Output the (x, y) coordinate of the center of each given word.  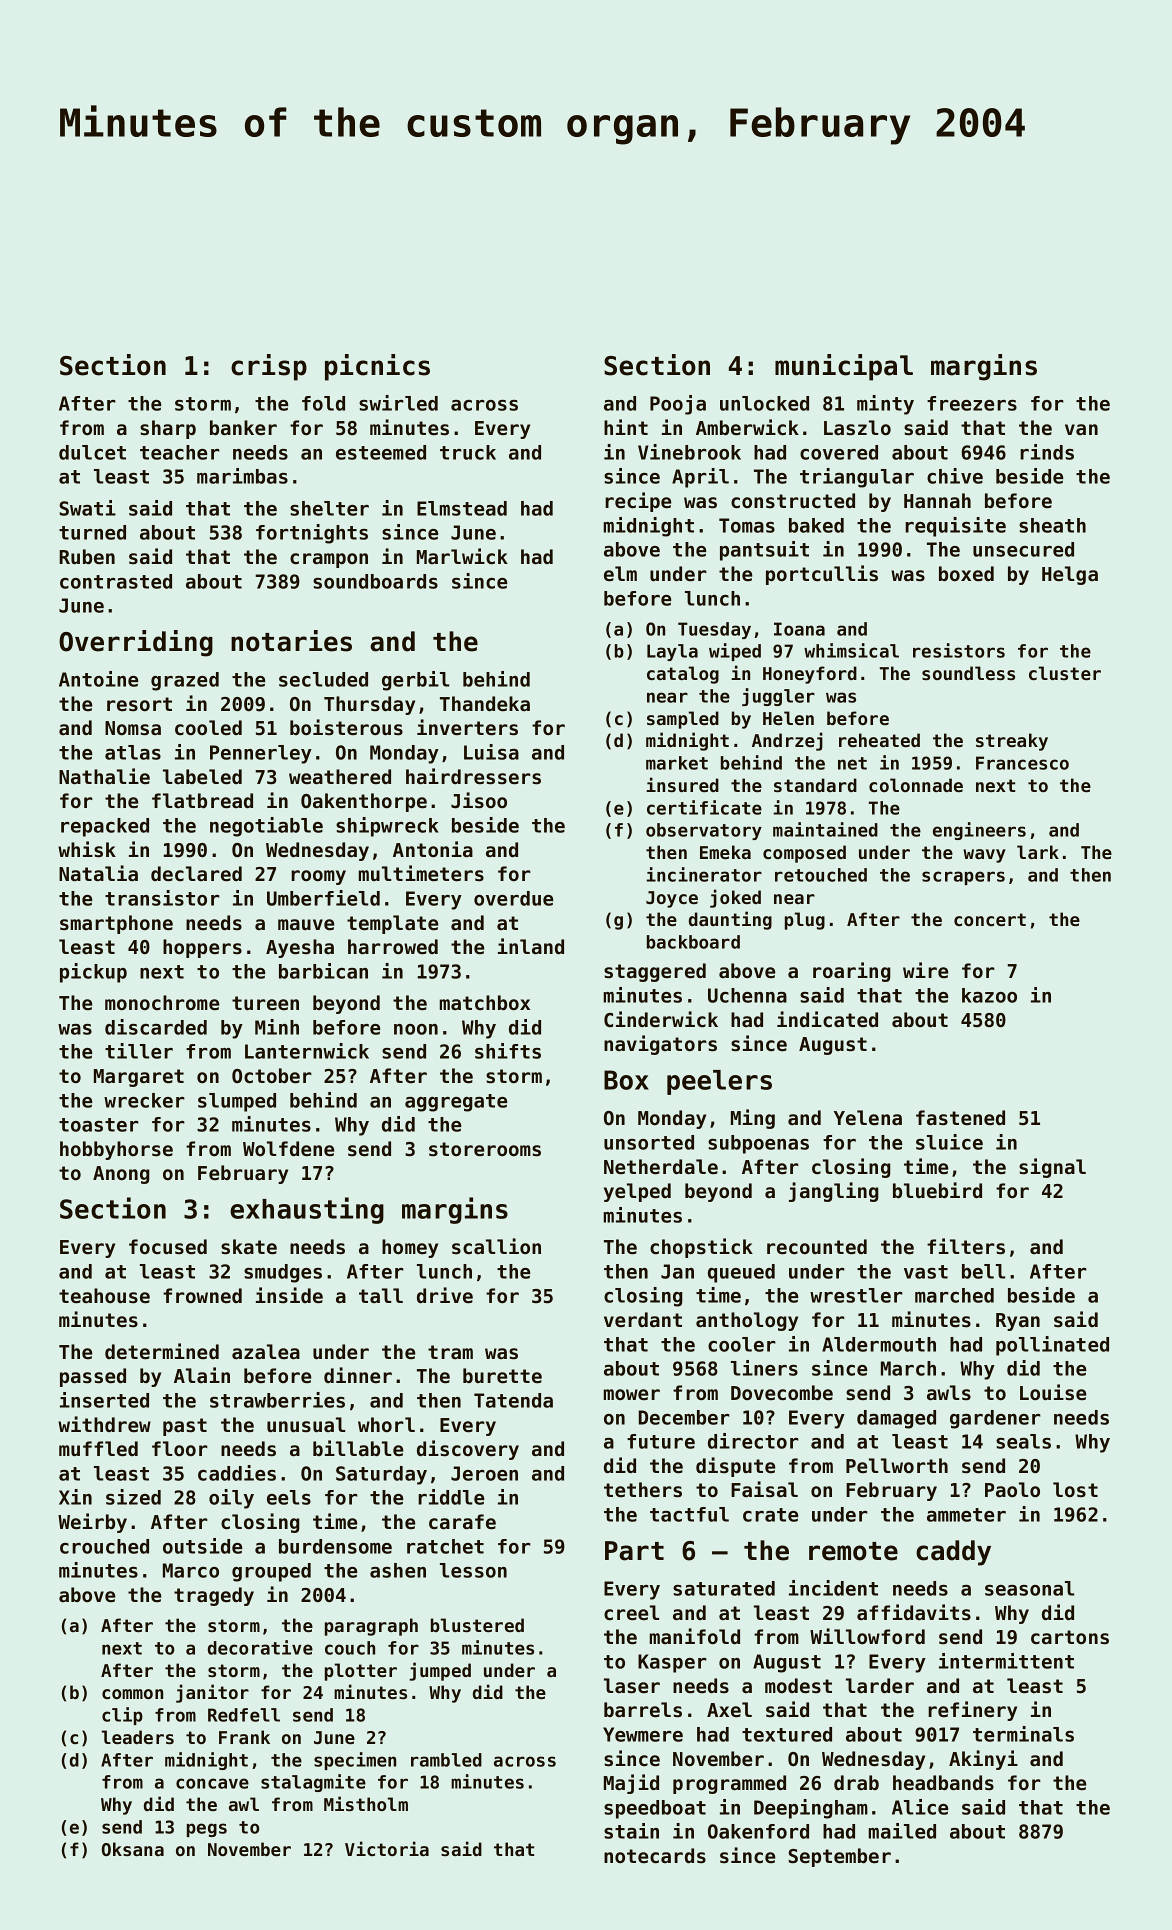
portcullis (822, 575)
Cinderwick (661, 1019)
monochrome (162, 1003)
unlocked (764, 403)
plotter (361, 1672)
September (839, 1857)
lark (1038, 852)
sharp (168, 429)
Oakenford (758, 1831)
